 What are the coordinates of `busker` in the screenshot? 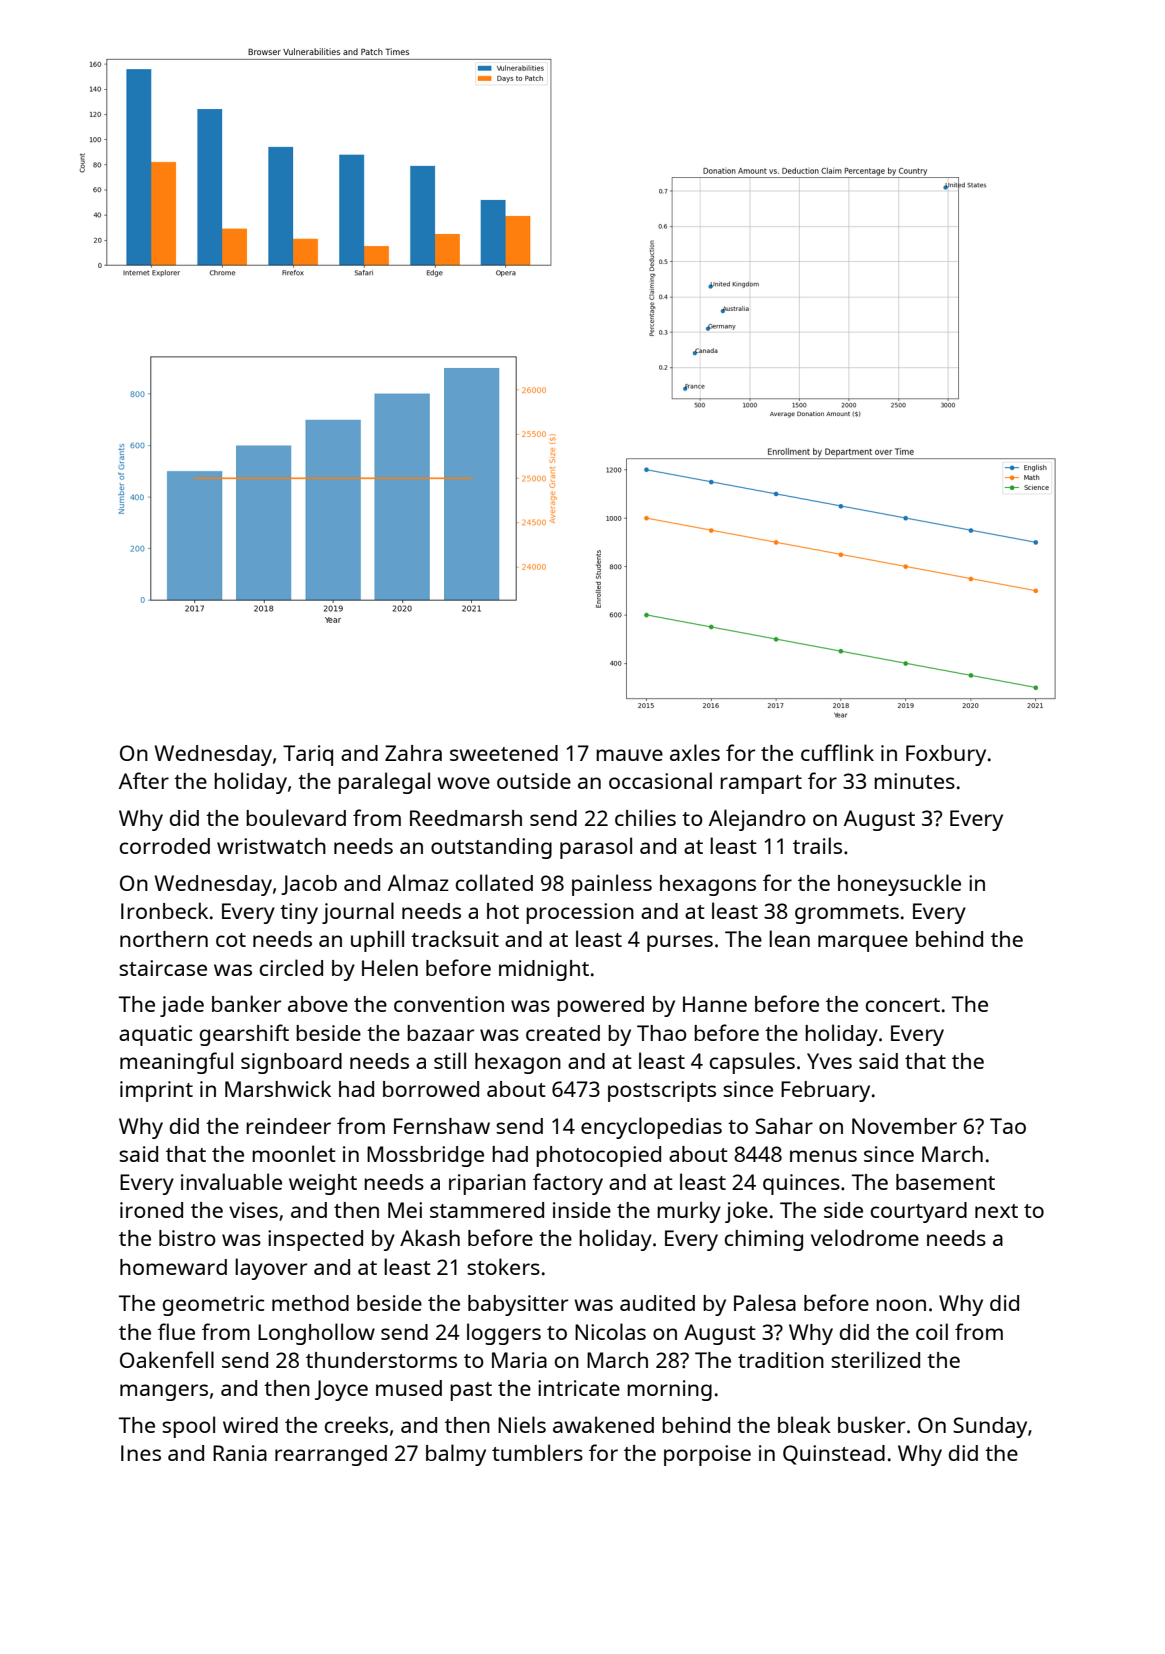 It's located at (871, 1424).
